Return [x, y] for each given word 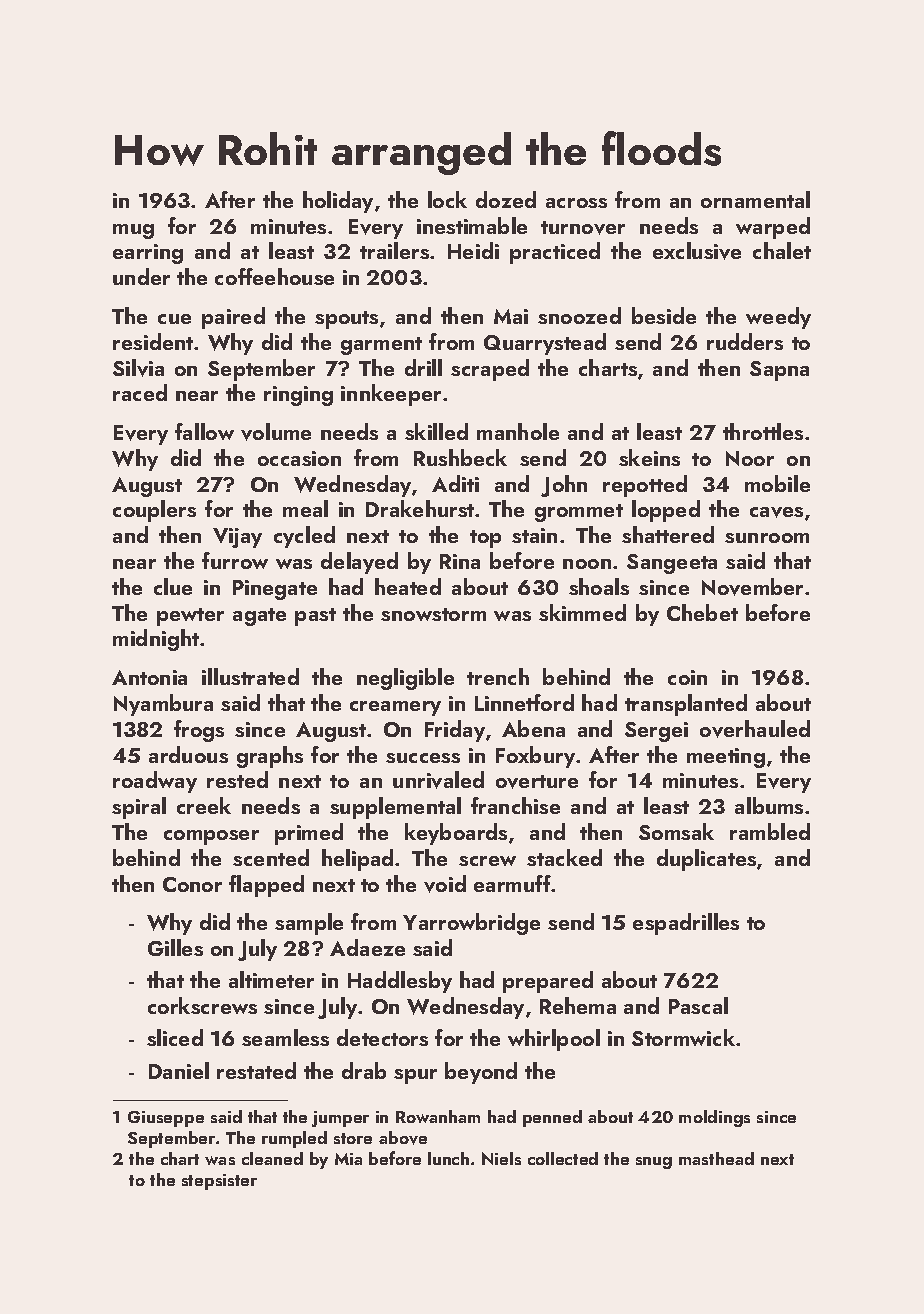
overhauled [755, 729]
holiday [338, 202]
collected [563, 1158]
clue [173, 586]
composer [211, 837]
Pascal [698, 1005]
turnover [583, 228]
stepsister [219, 1182]
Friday [455, 731]
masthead [716, 1158]
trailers [394, 250]
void [445, 884]
